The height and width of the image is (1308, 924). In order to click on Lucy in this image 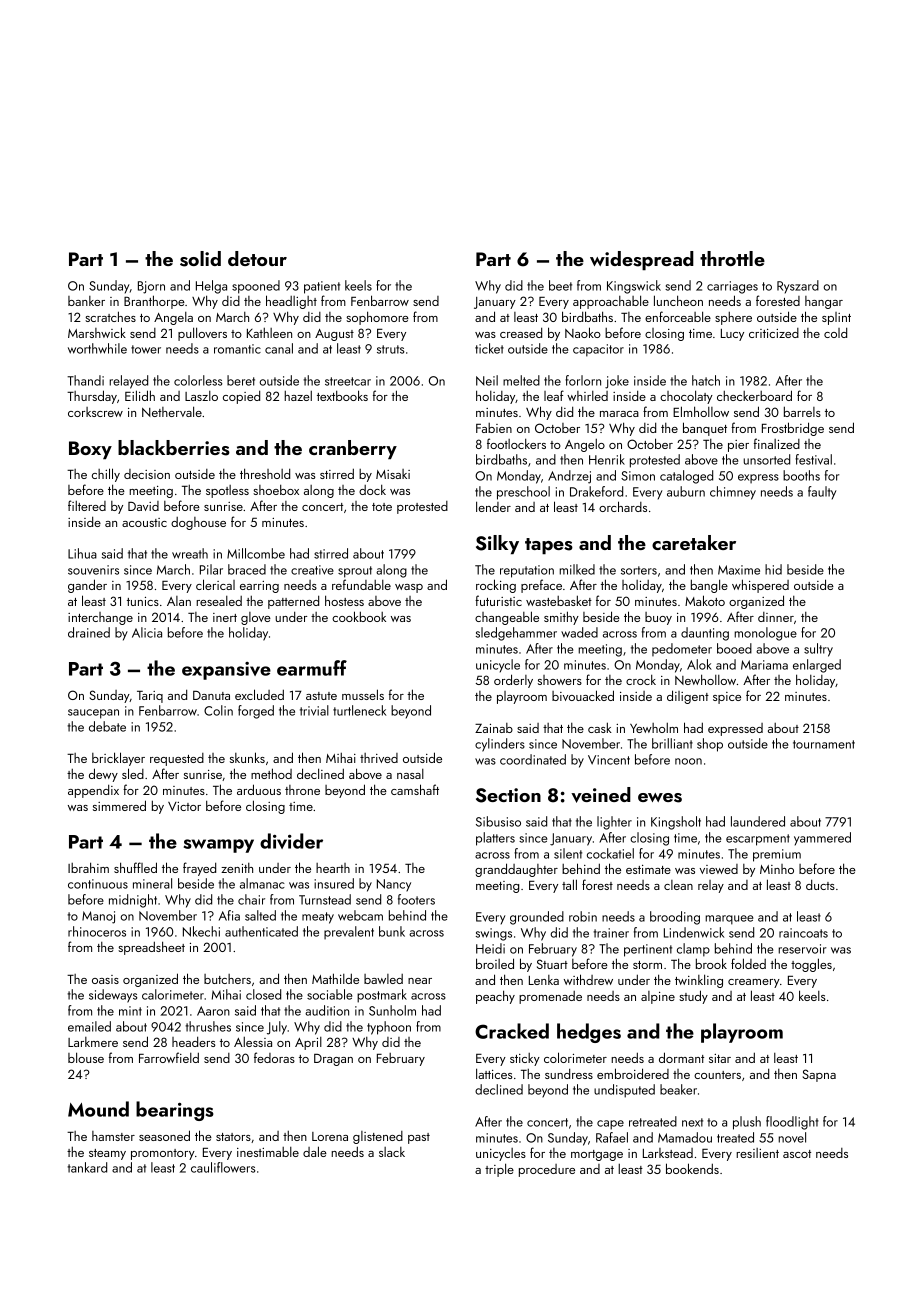, I will do `click(732, 335)`.
